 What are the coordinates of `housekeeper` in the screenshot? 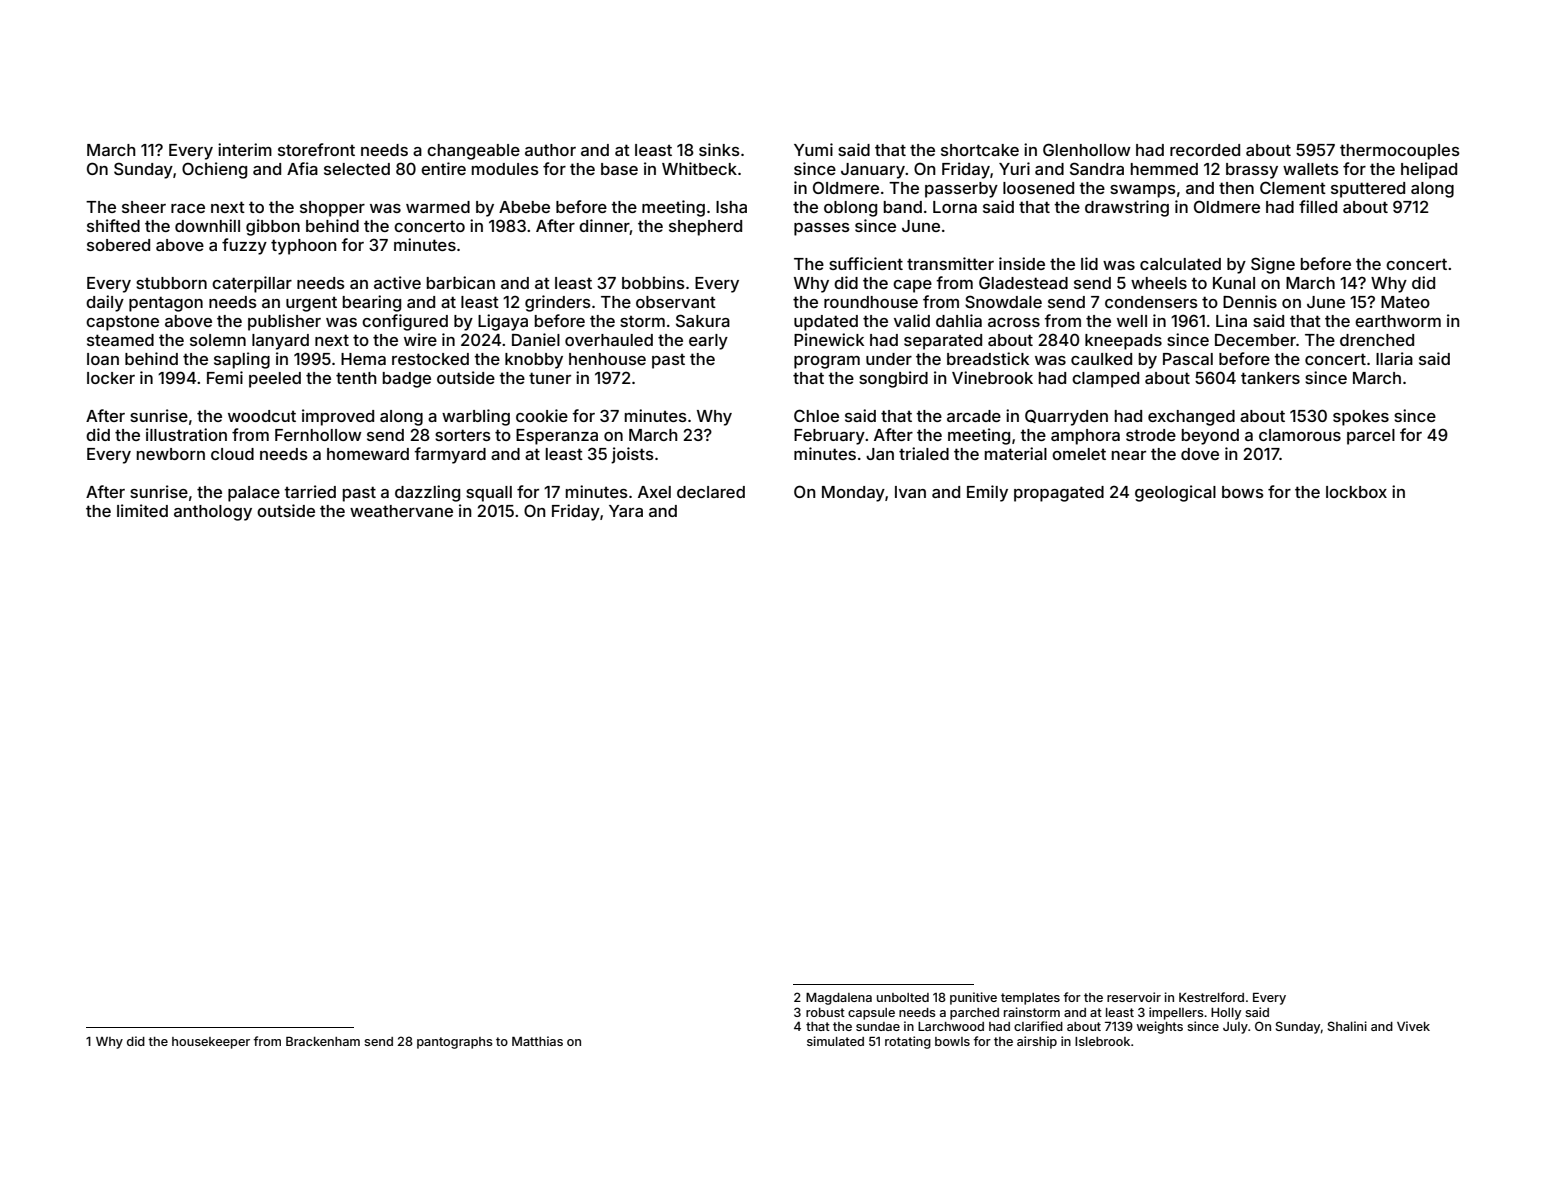 It's located at (211, 1043).
